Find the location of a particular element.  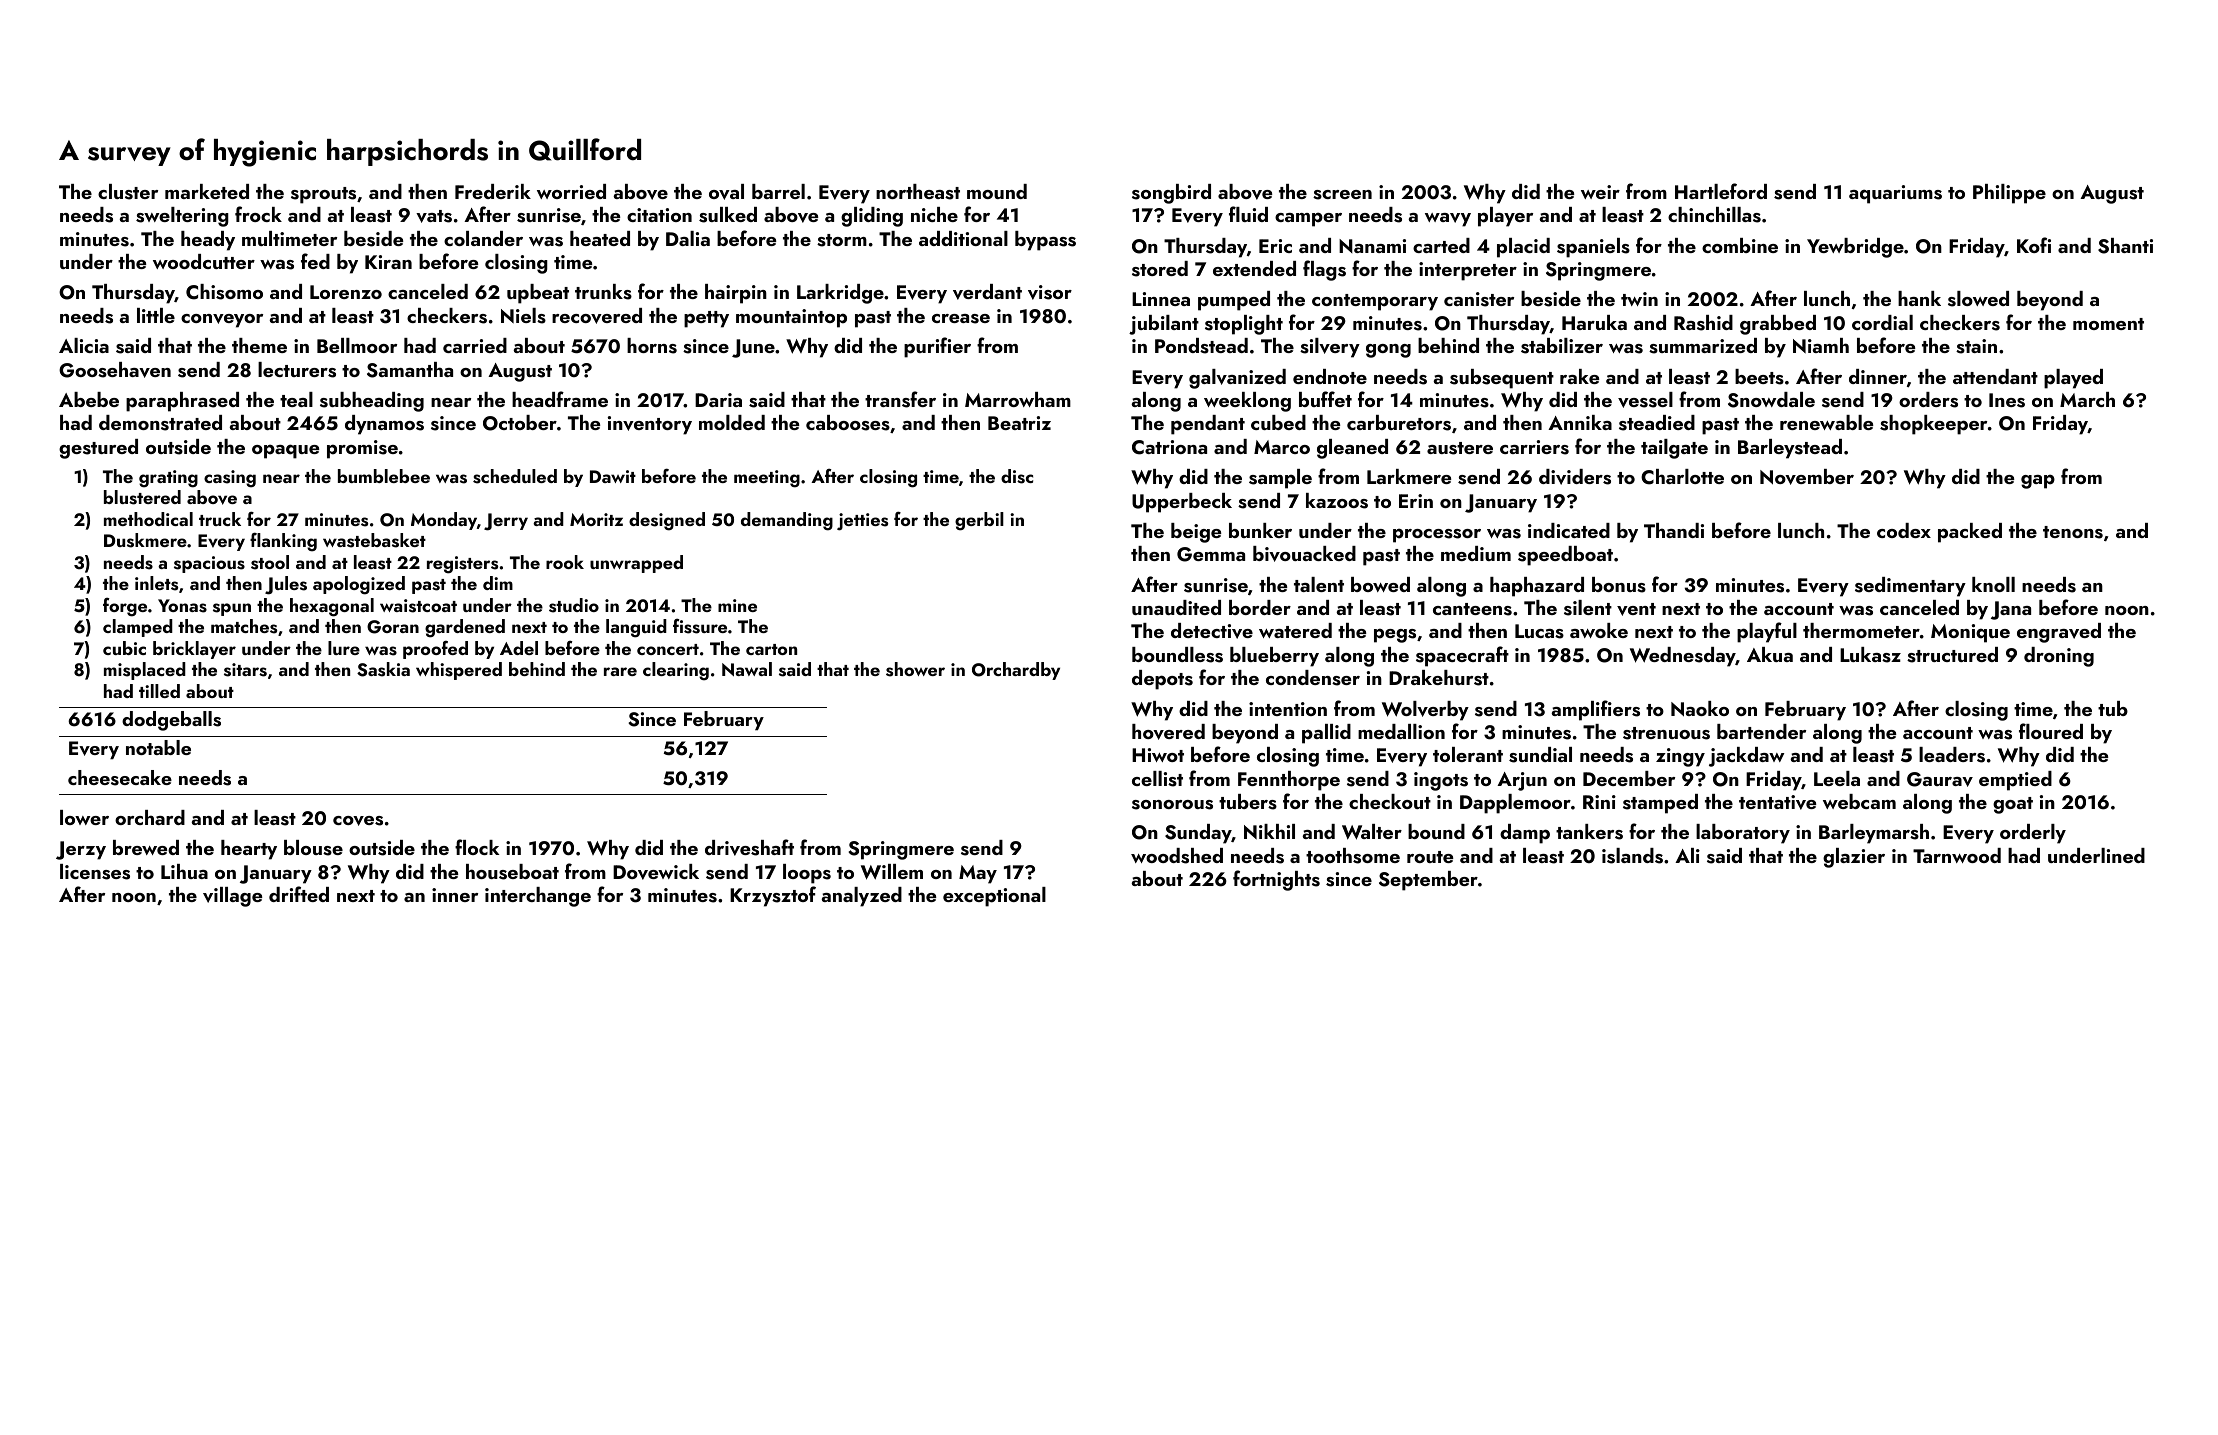

Hartleford is located at coordinates (1721, 191).
